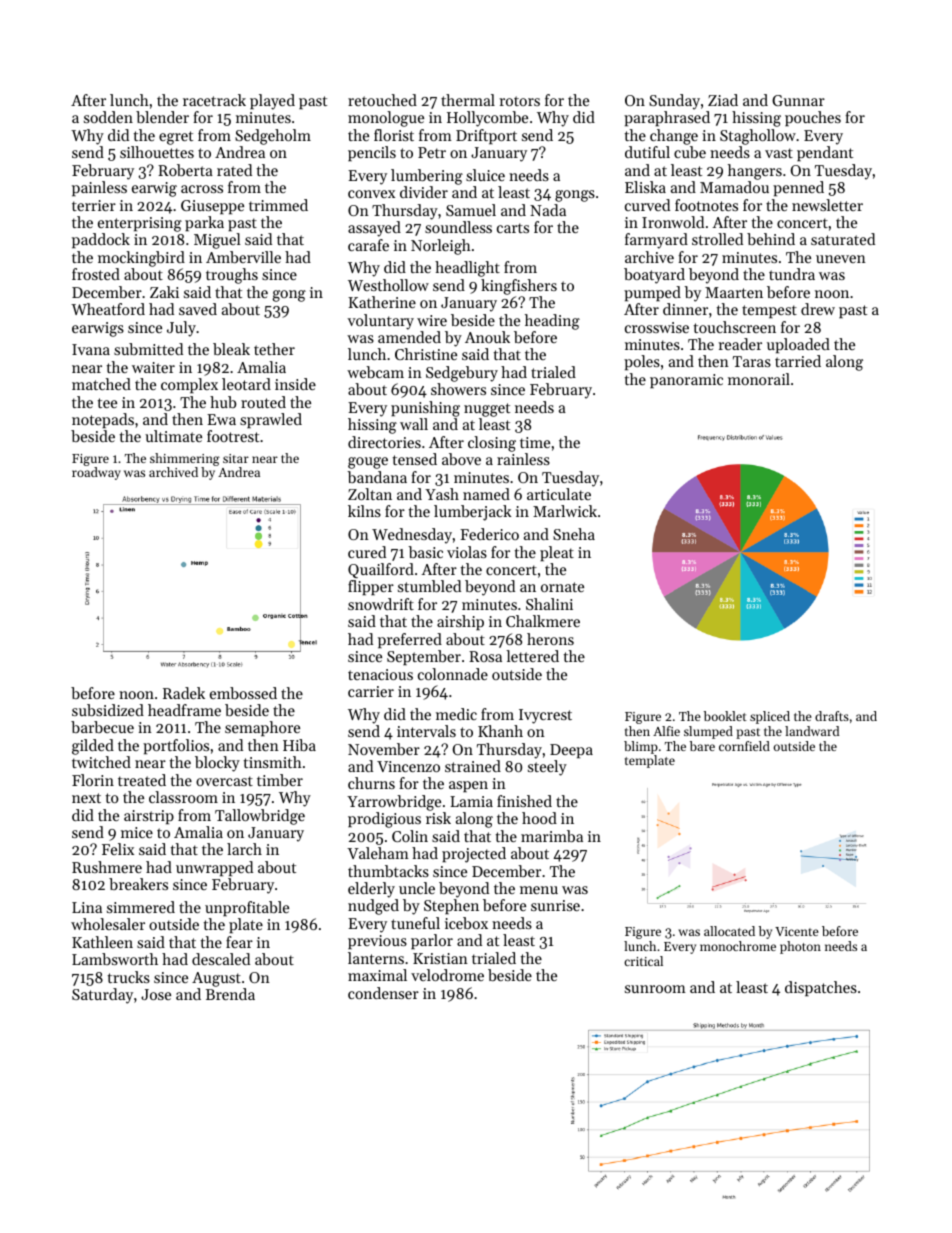 The image size is (952, 1233). What do you see at coordinates (371, 691) in the screenshot?
I see `carrier` at bounding box center [371, 691].
